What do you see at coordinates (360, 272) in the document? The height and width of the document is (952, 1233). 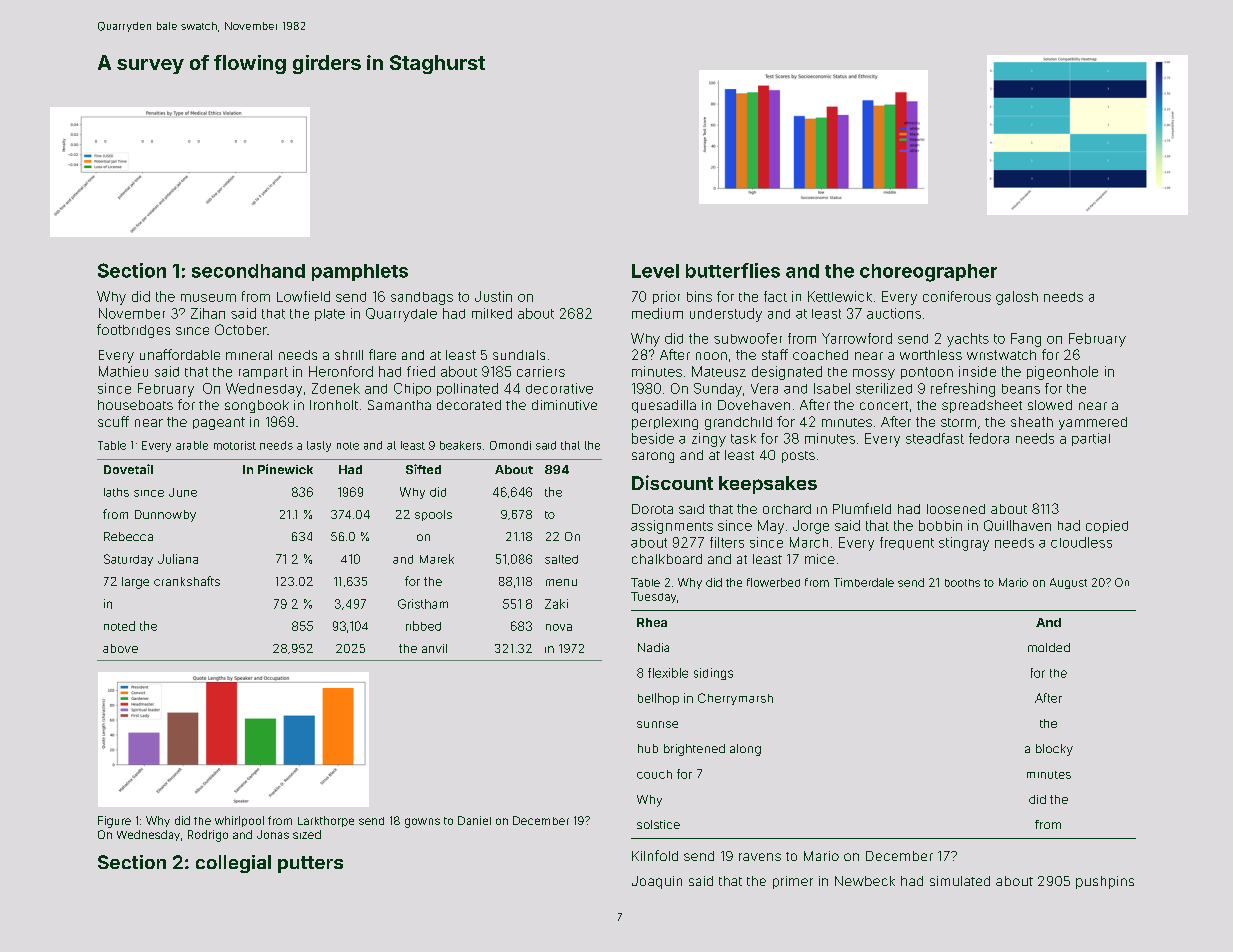 I see `pamphlets` at bounding box center [360, 272].
